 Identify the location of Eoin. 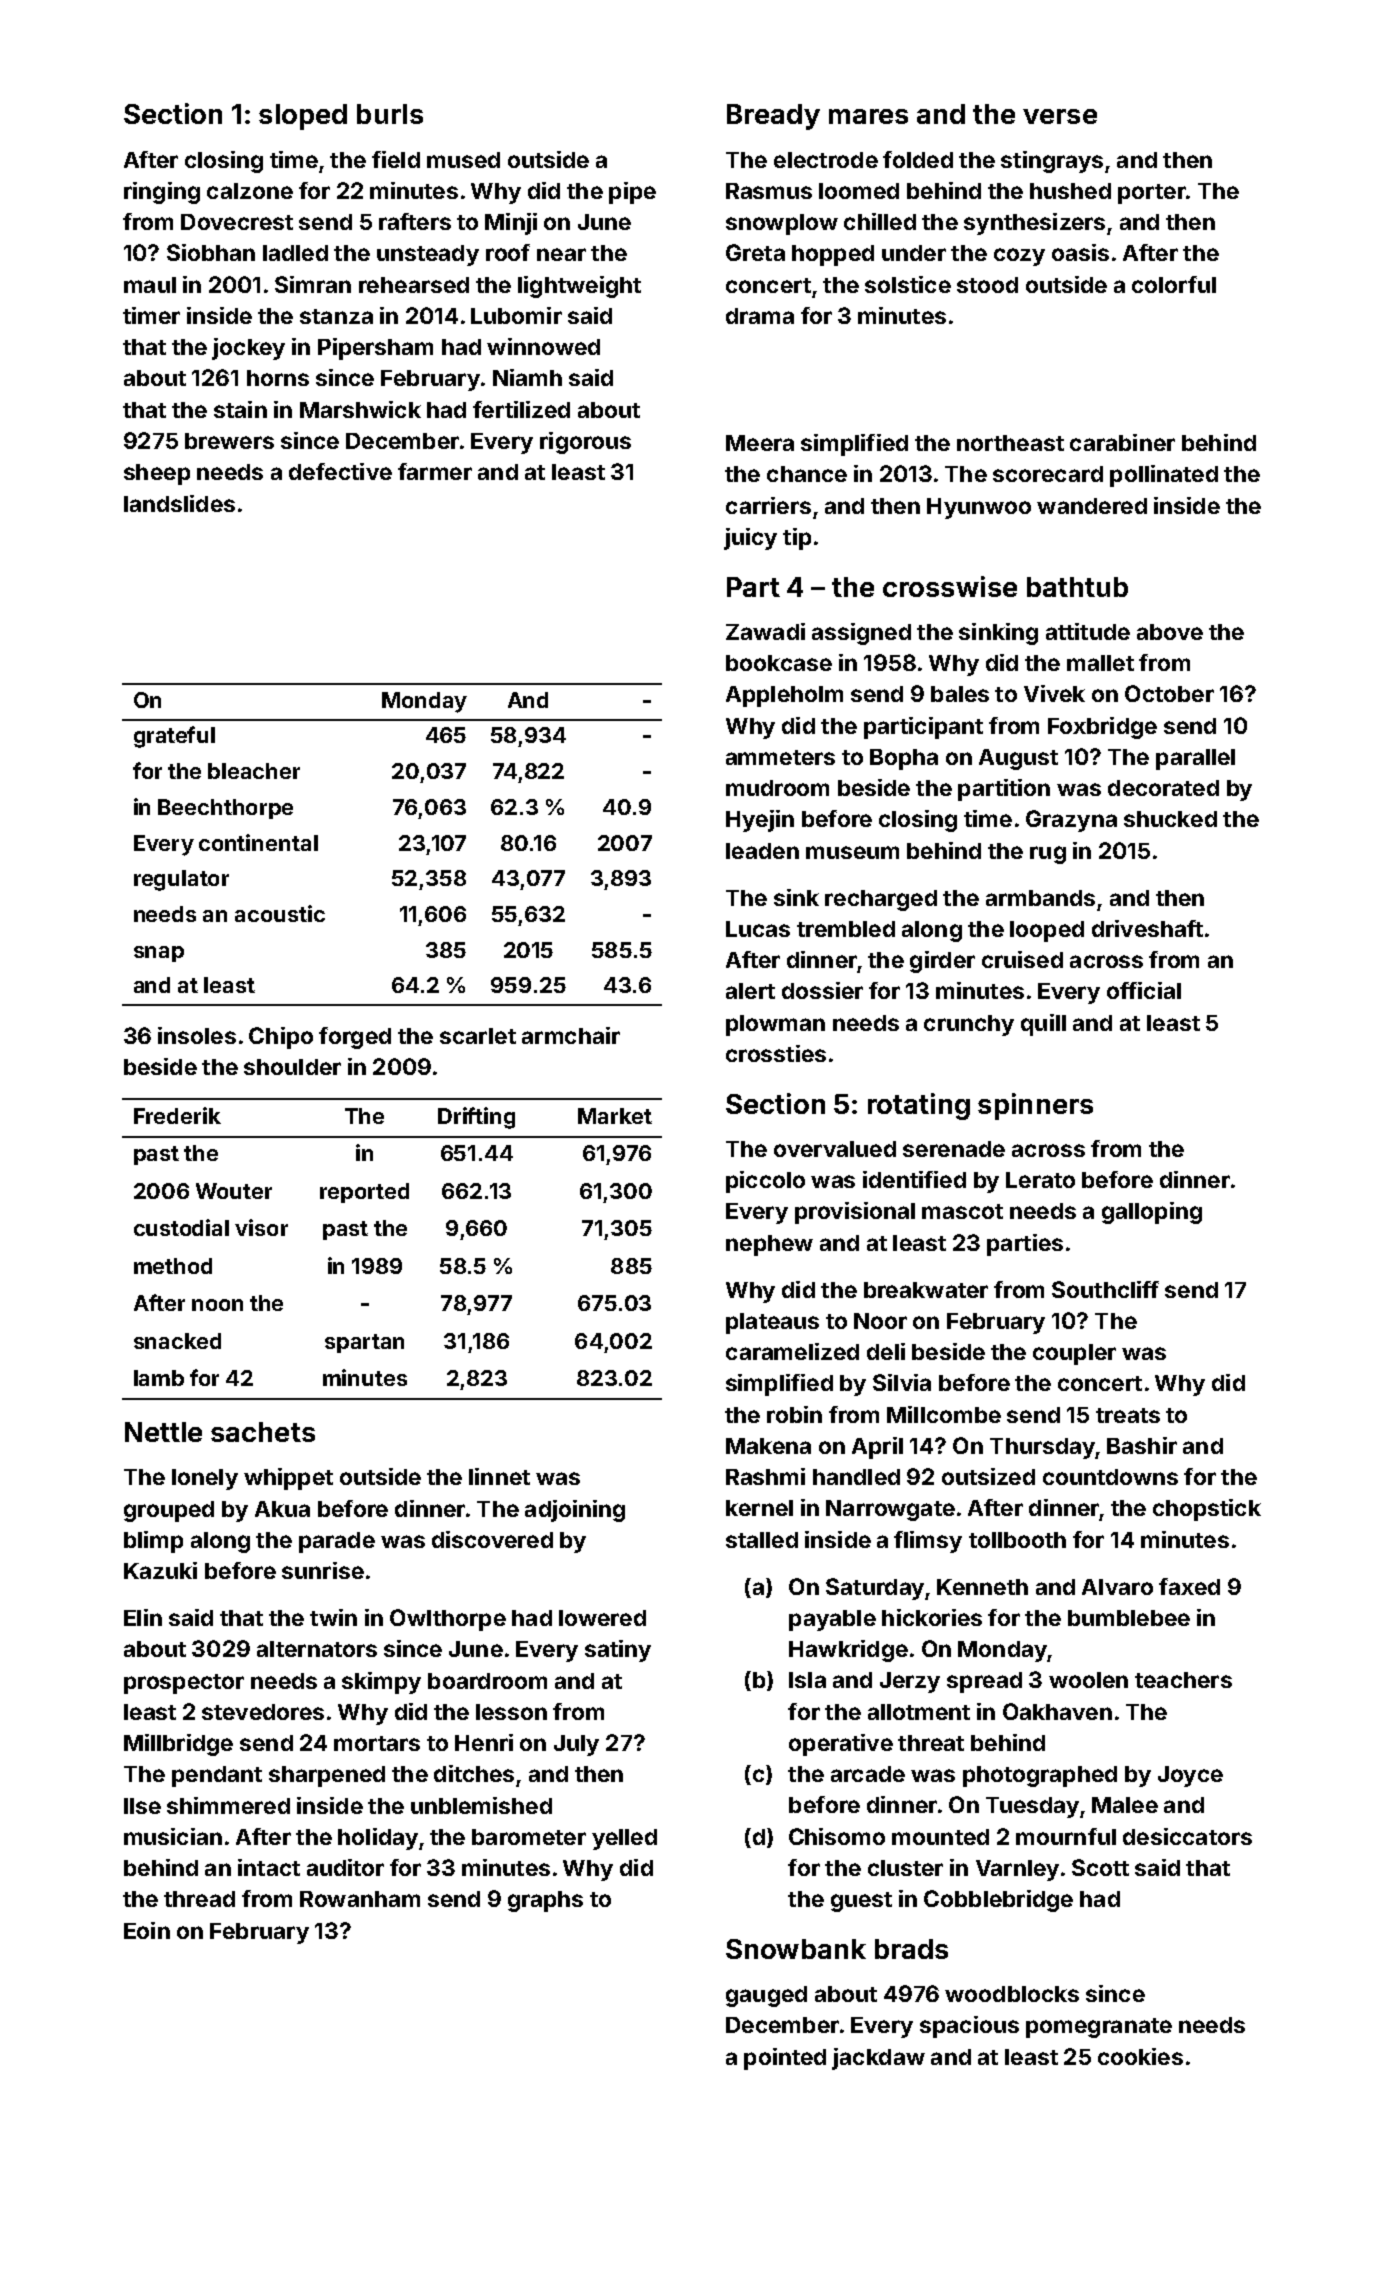
(147, 1930).
